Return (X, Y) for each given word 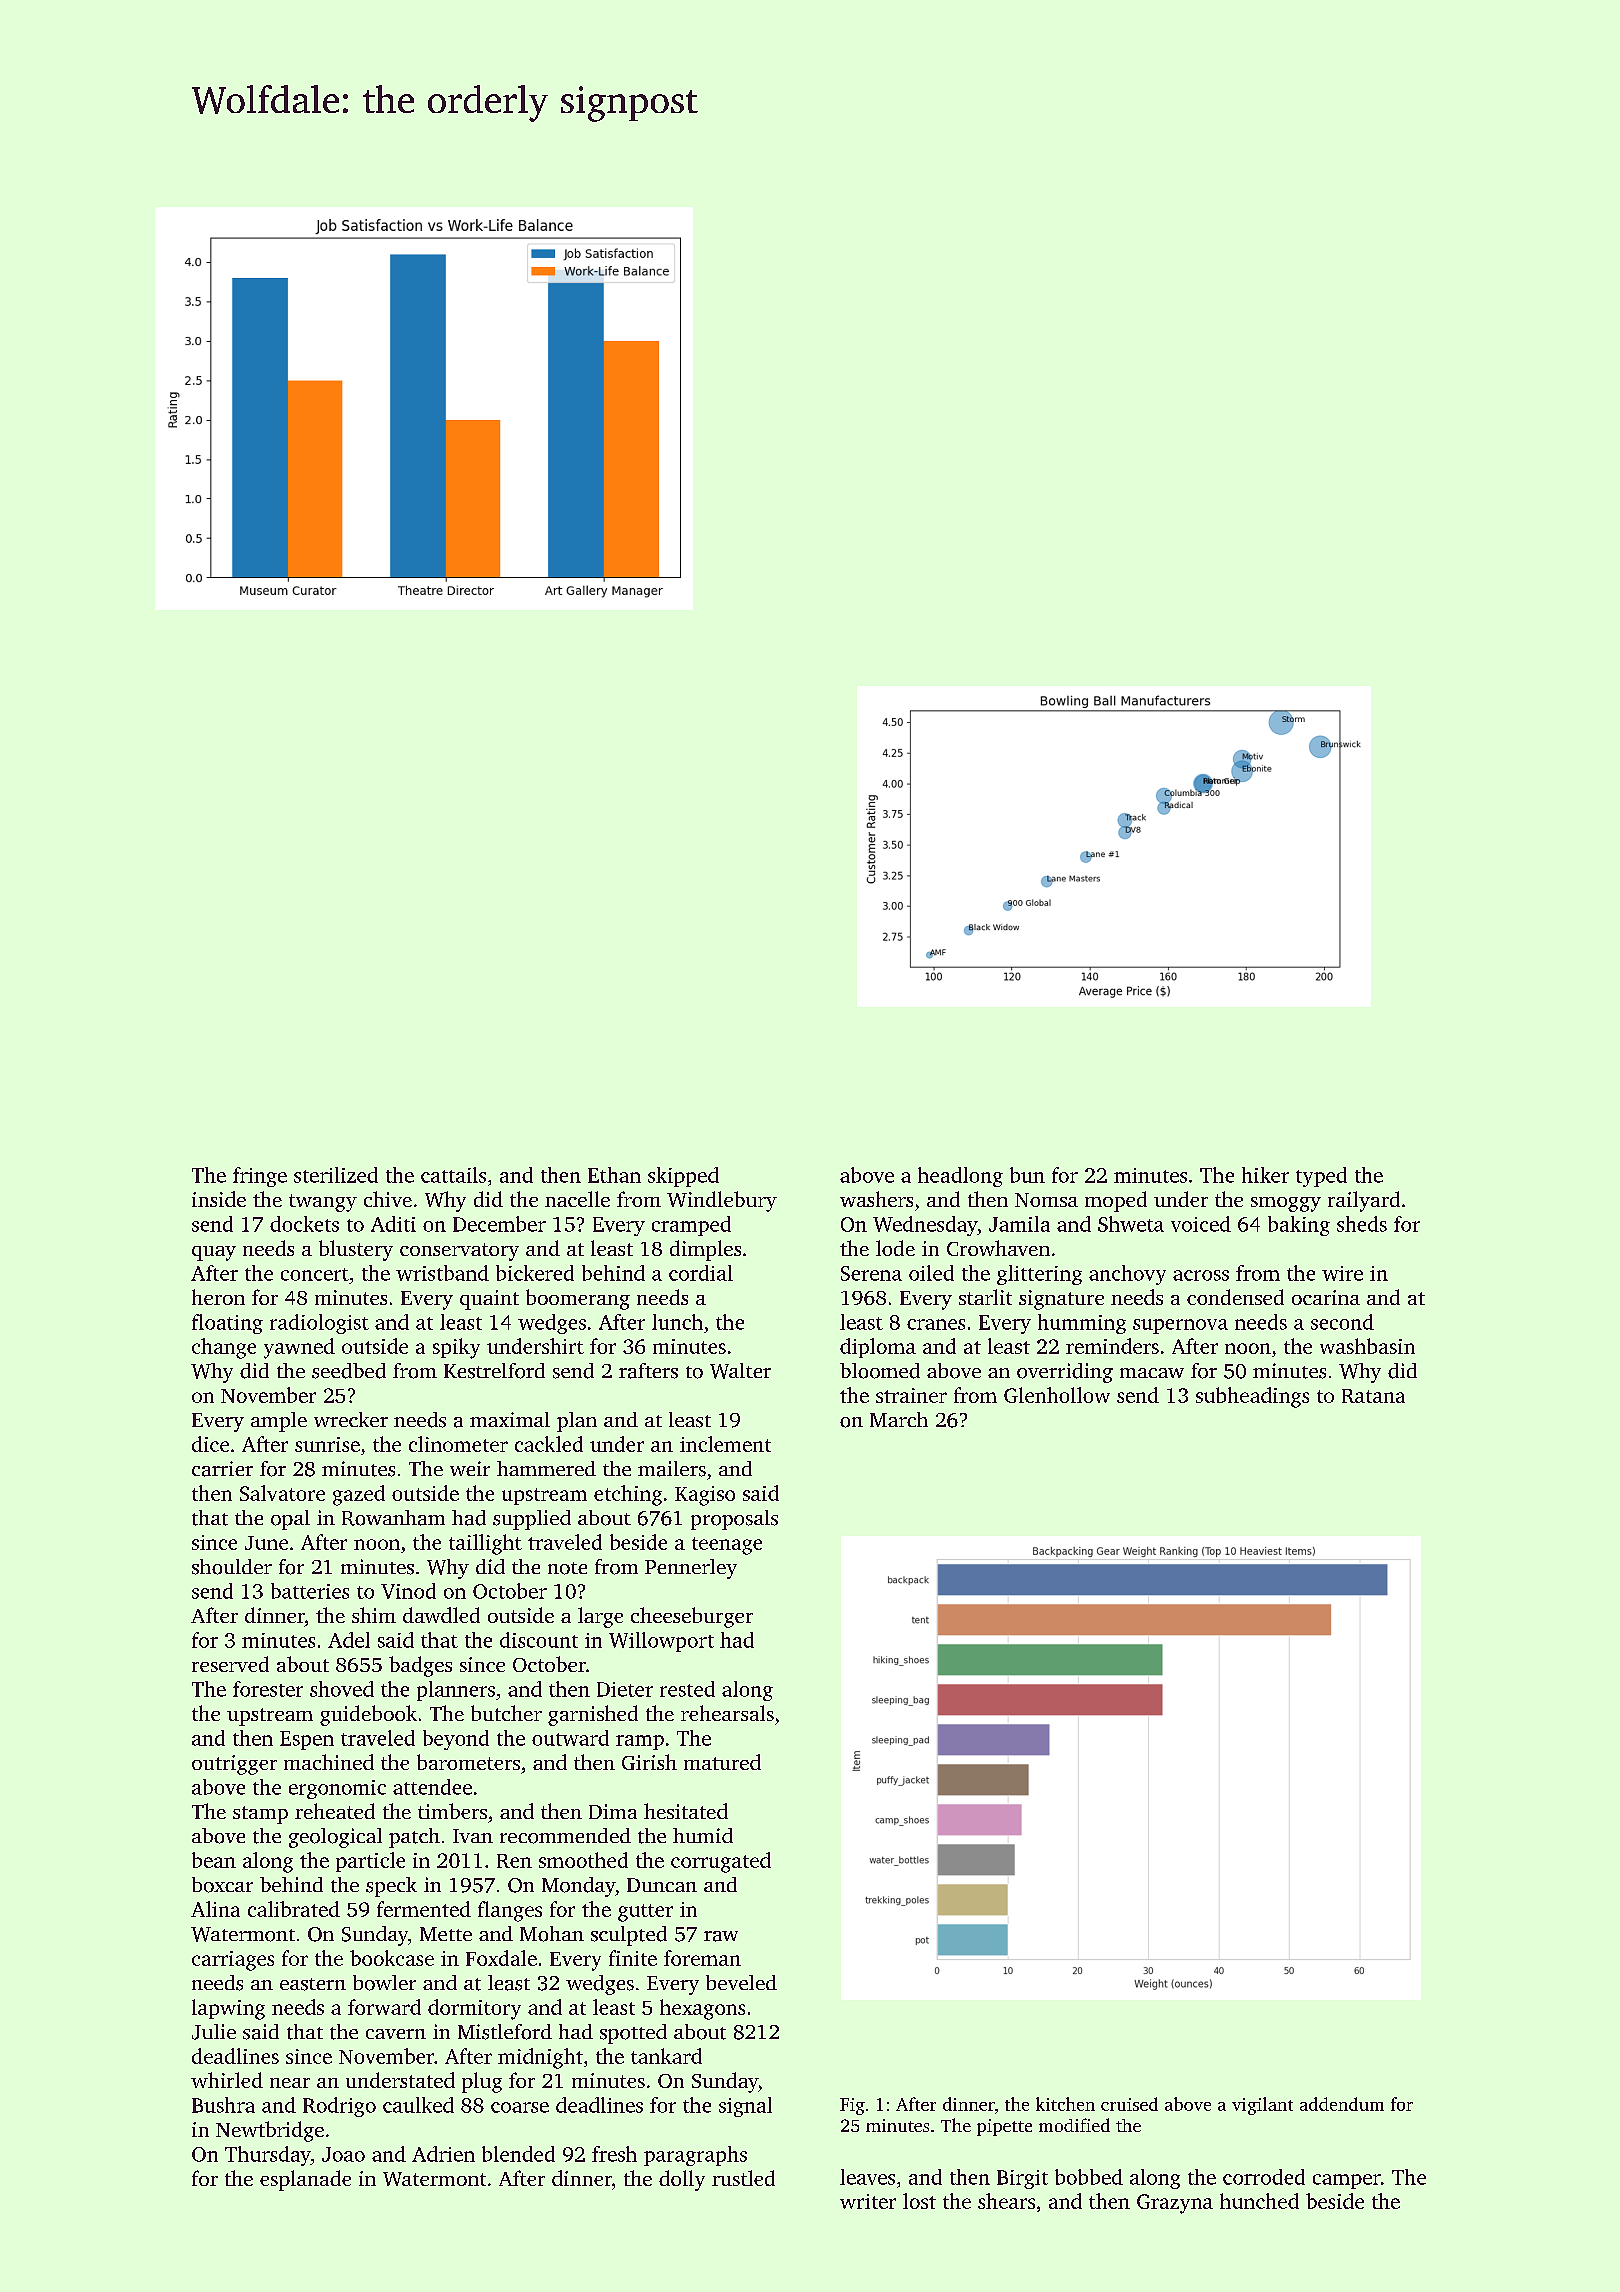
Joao (343, 2154)
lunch (677, 1322)
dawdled (441, 1615)
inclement (725, 1444)
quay (214, 1253)
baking (1299, 1226)
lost (919, 2201)
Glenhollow (1057, 1395)
